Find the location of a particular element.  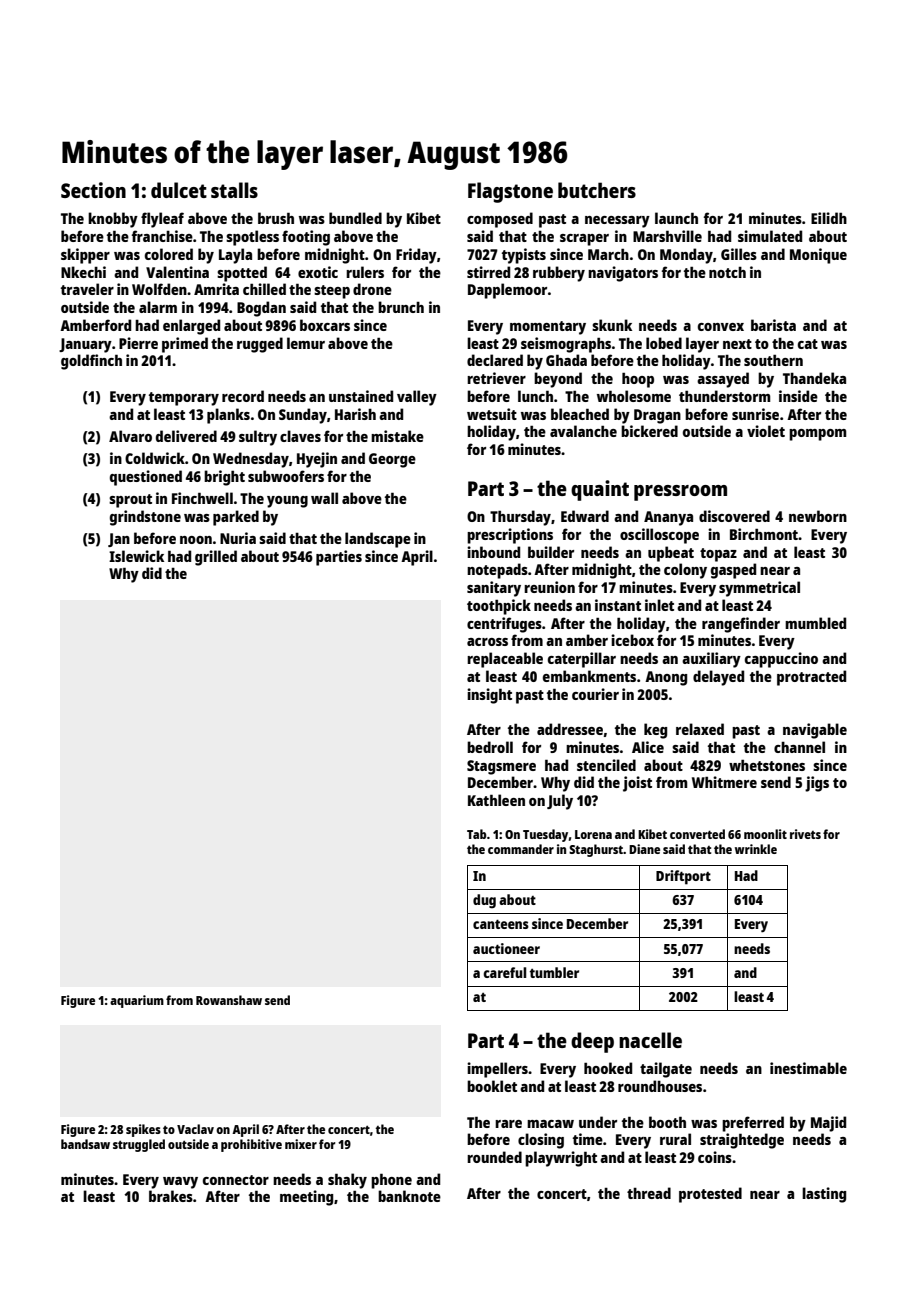

banknote is located at coordinates (409, 1196).
